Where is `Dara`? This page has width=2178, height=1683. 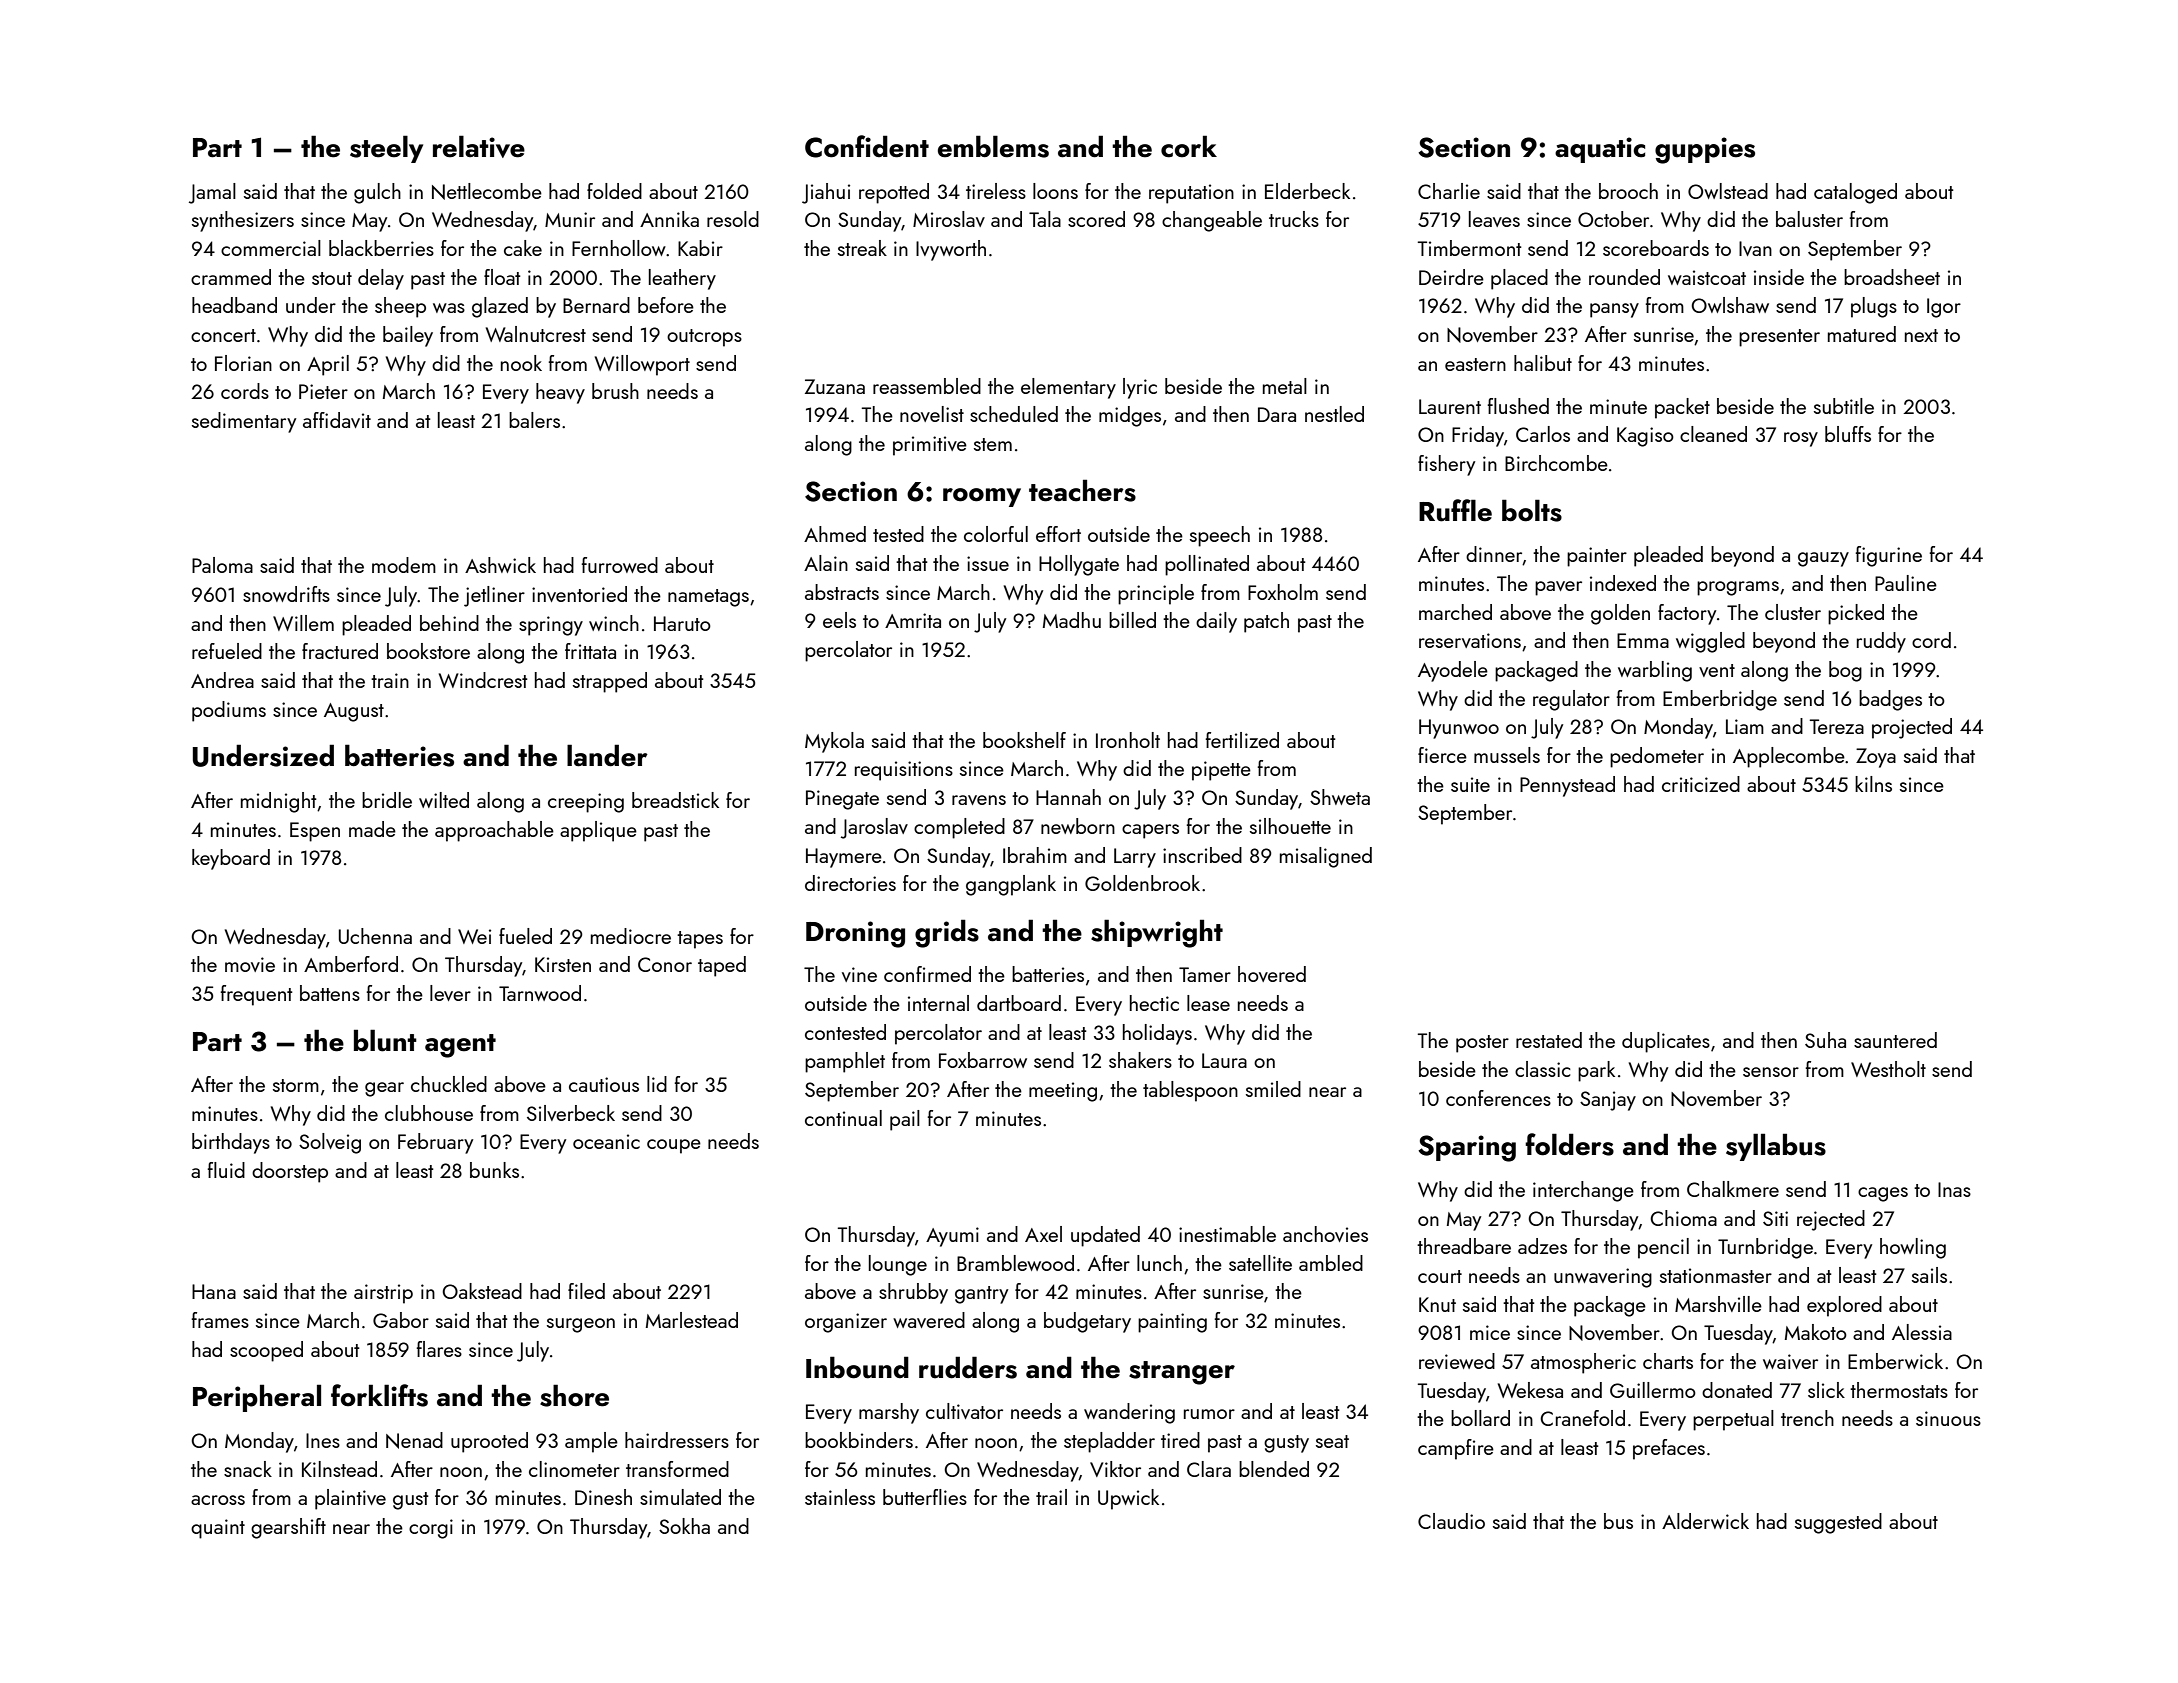
Dara is located at coordinates (1277, 414).
